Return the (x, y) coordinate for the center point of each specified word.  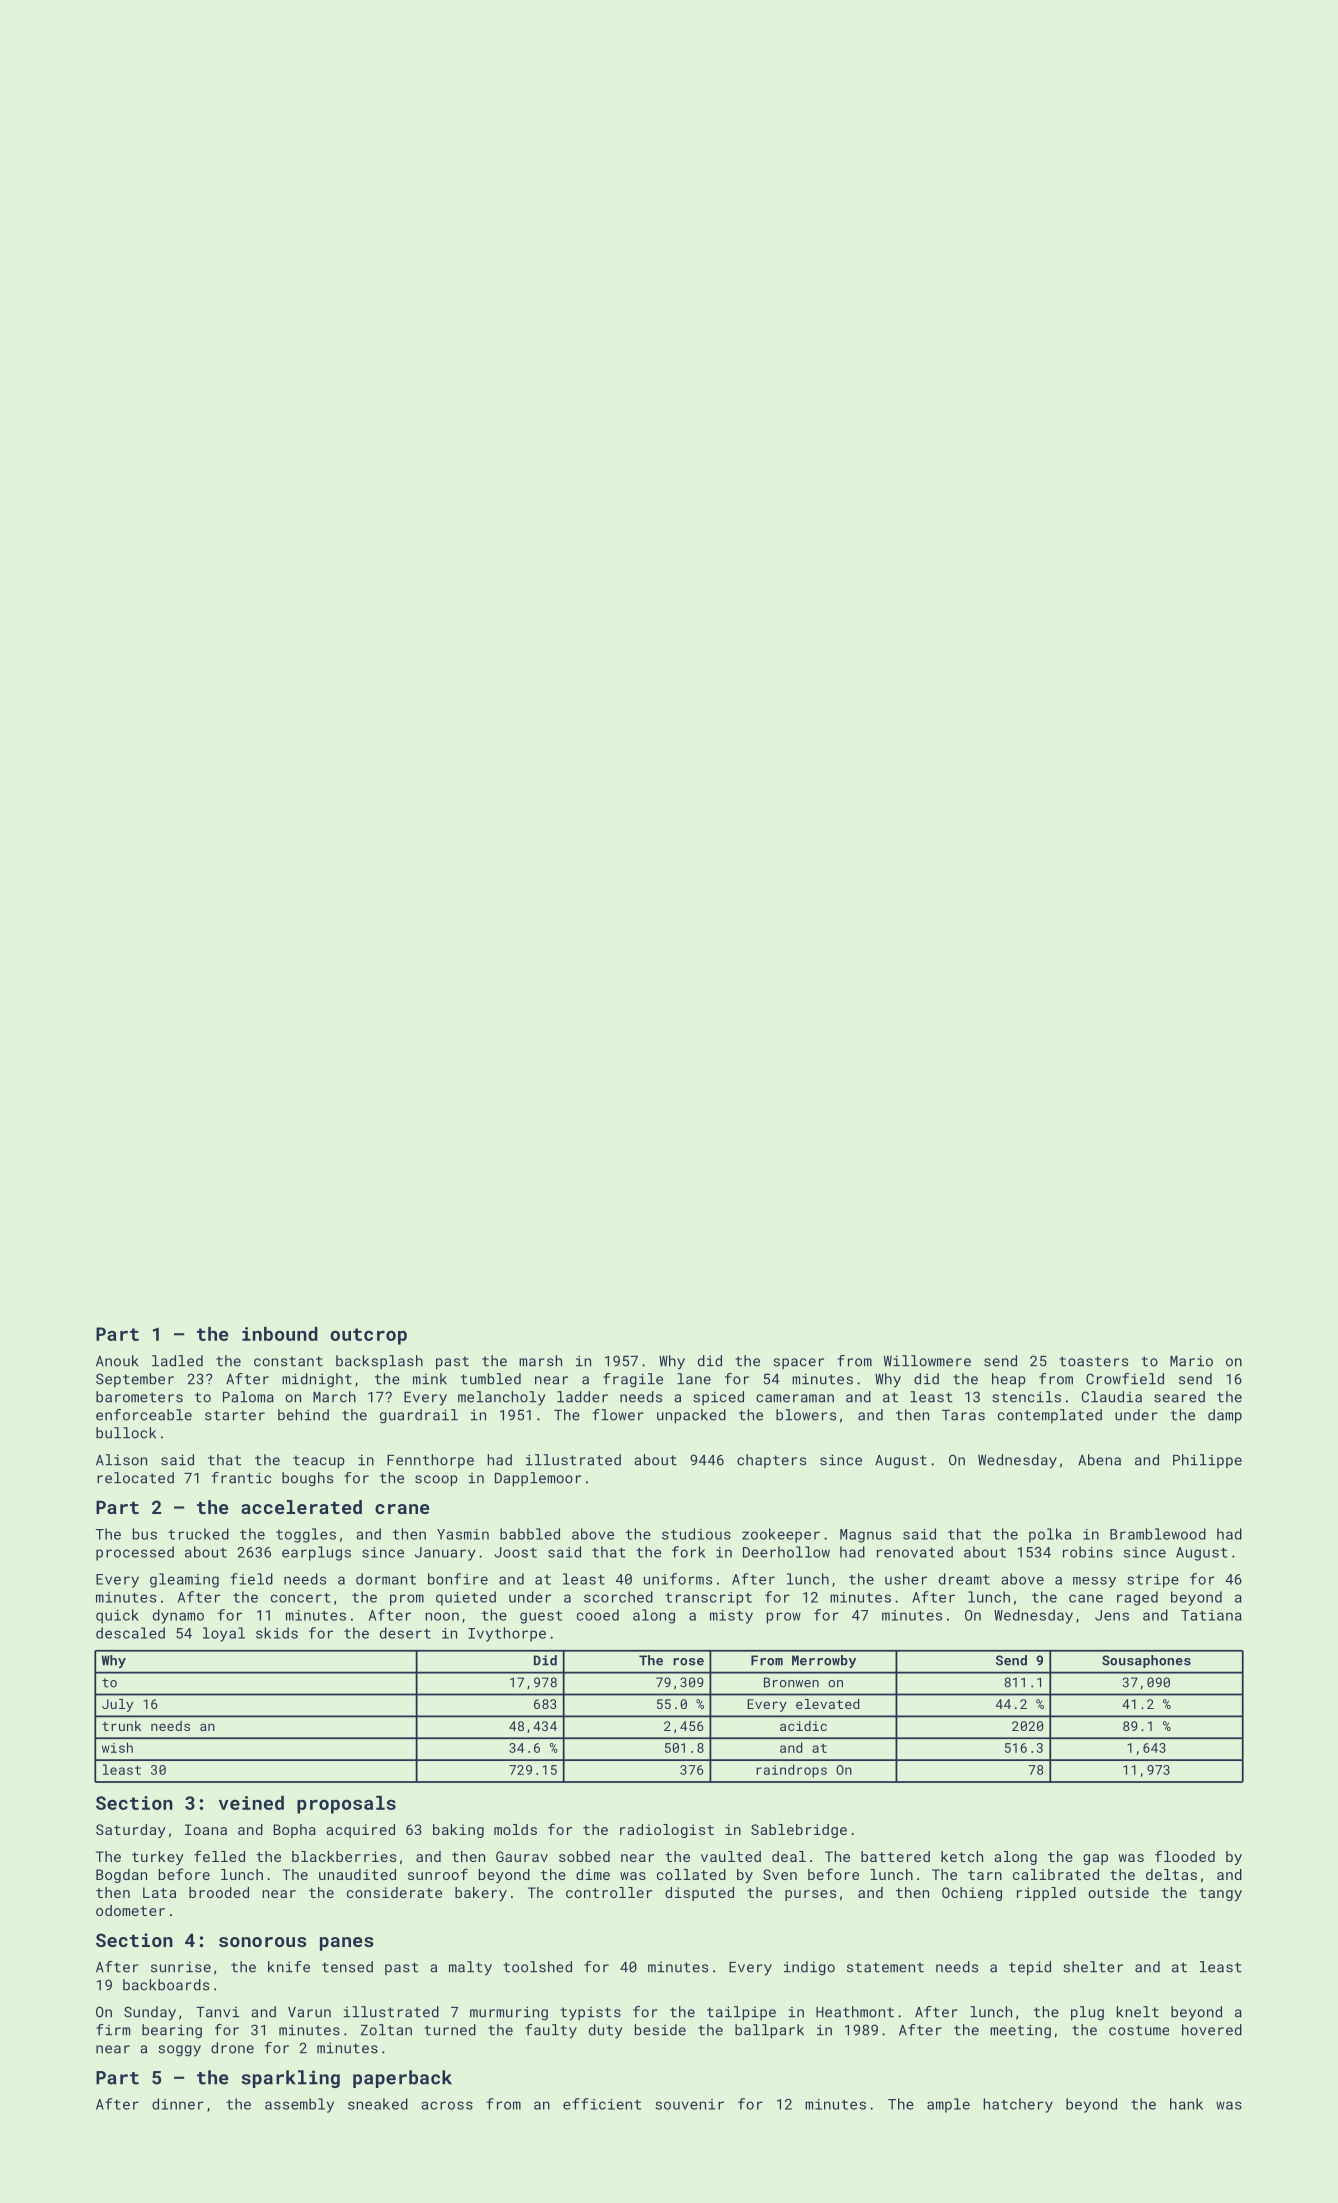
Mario (1191, 1361)
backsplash (379, 1362)
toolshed (537, 1967)
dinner (178, 2104)
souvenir (689, 2104)
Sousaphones (1146, 1661)
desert (405, 1633)
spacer (798, 1363)
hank (1186, 2104)
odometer (130, 1910)
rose (688, 1662)
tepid (1030, 1968)
